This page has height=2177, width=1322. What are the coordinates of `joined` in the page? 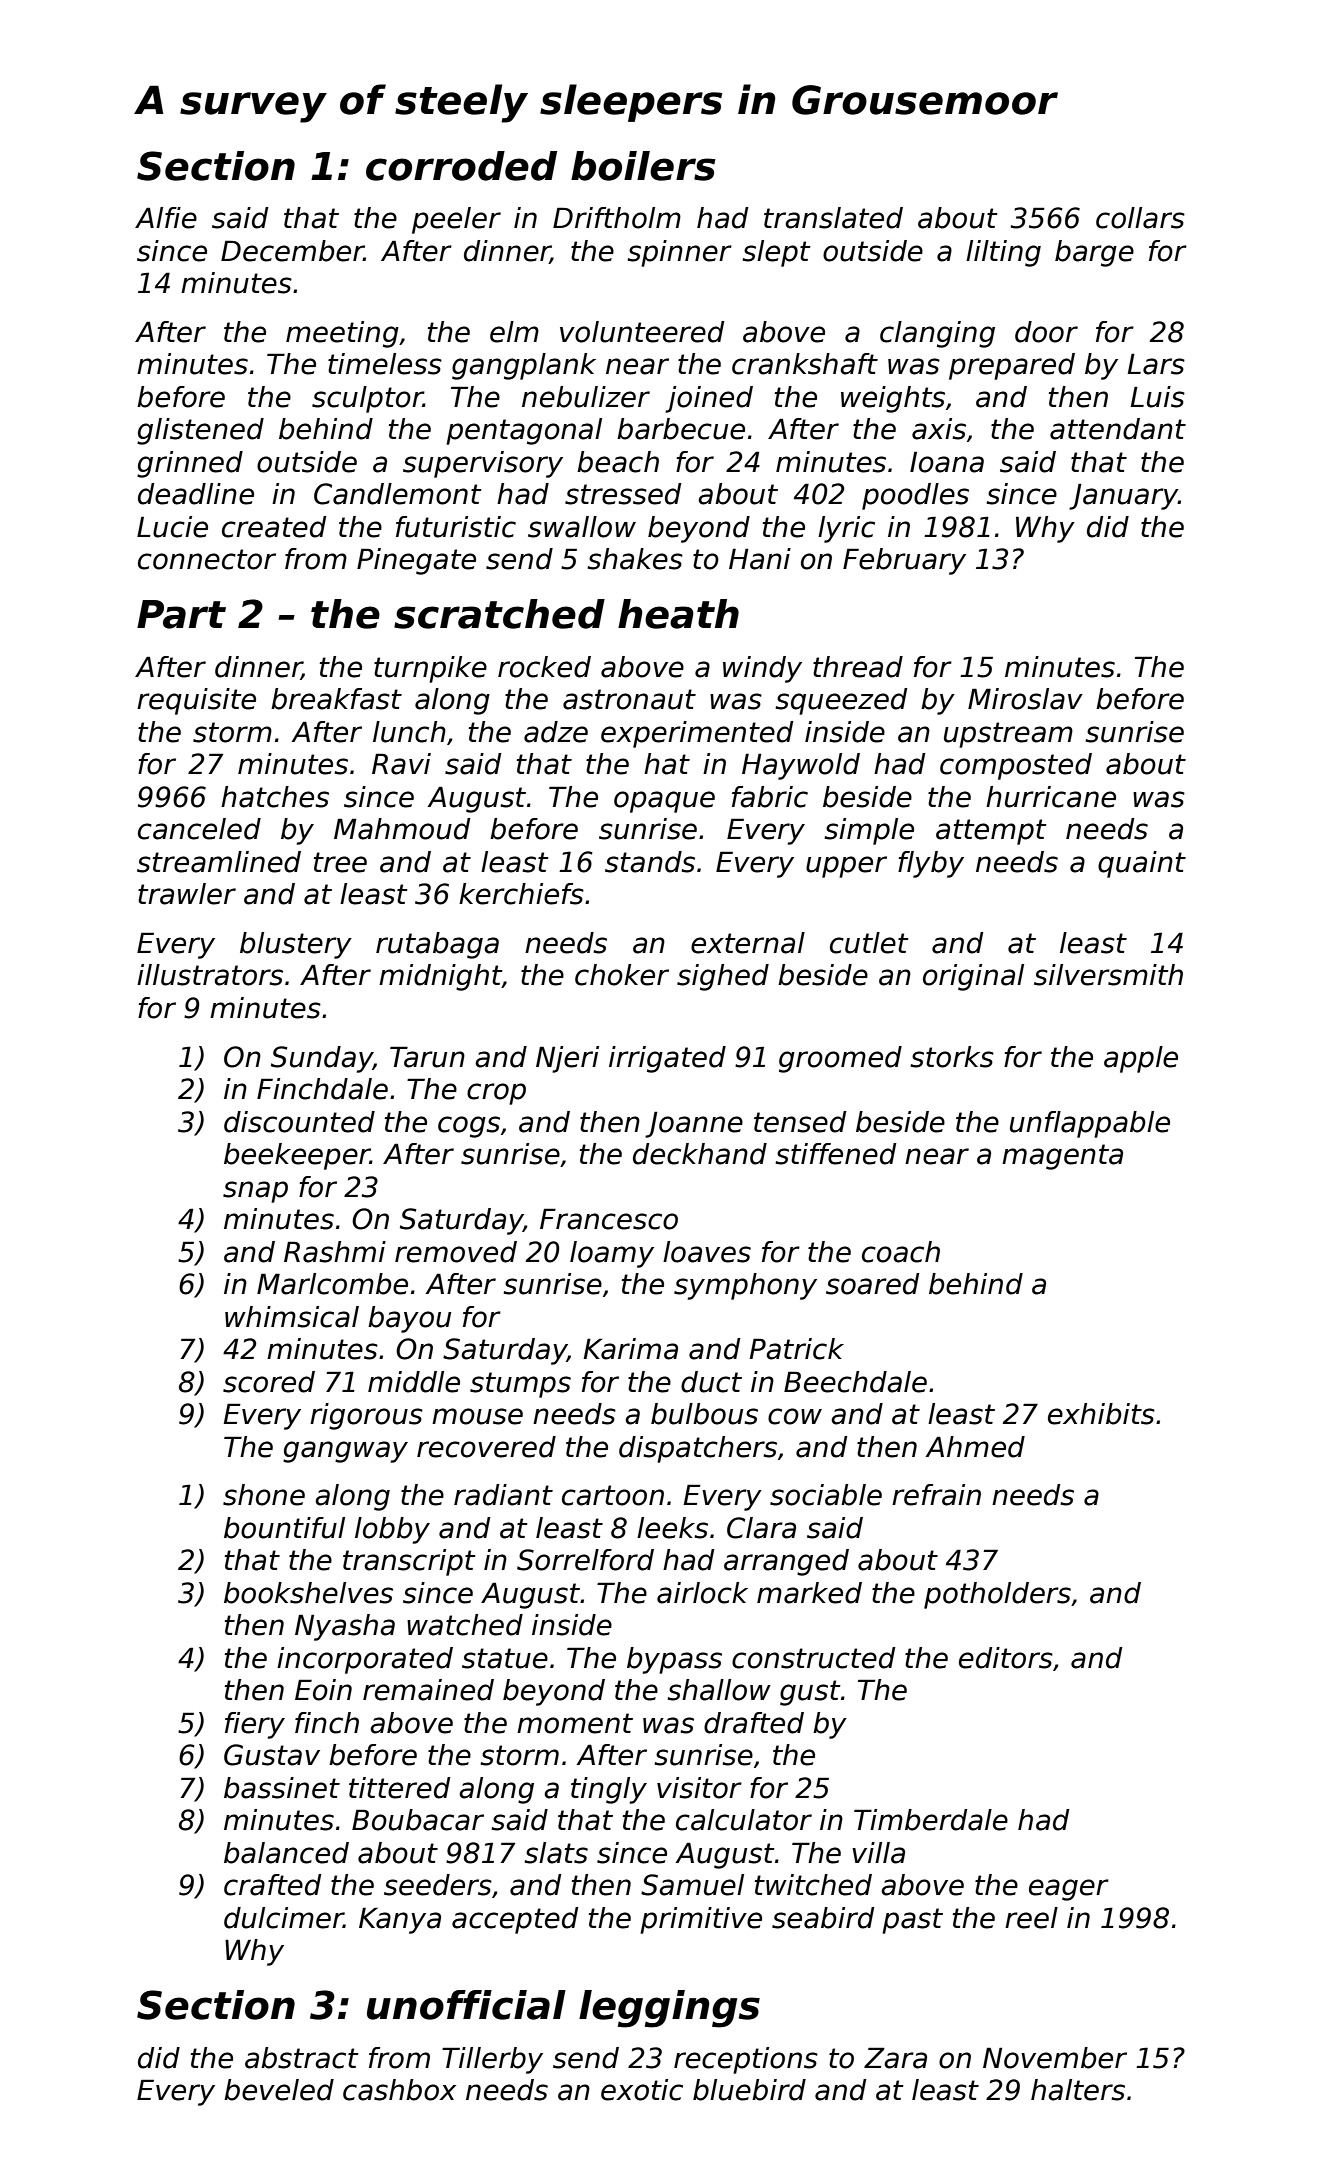 It's located at (709, 399).
